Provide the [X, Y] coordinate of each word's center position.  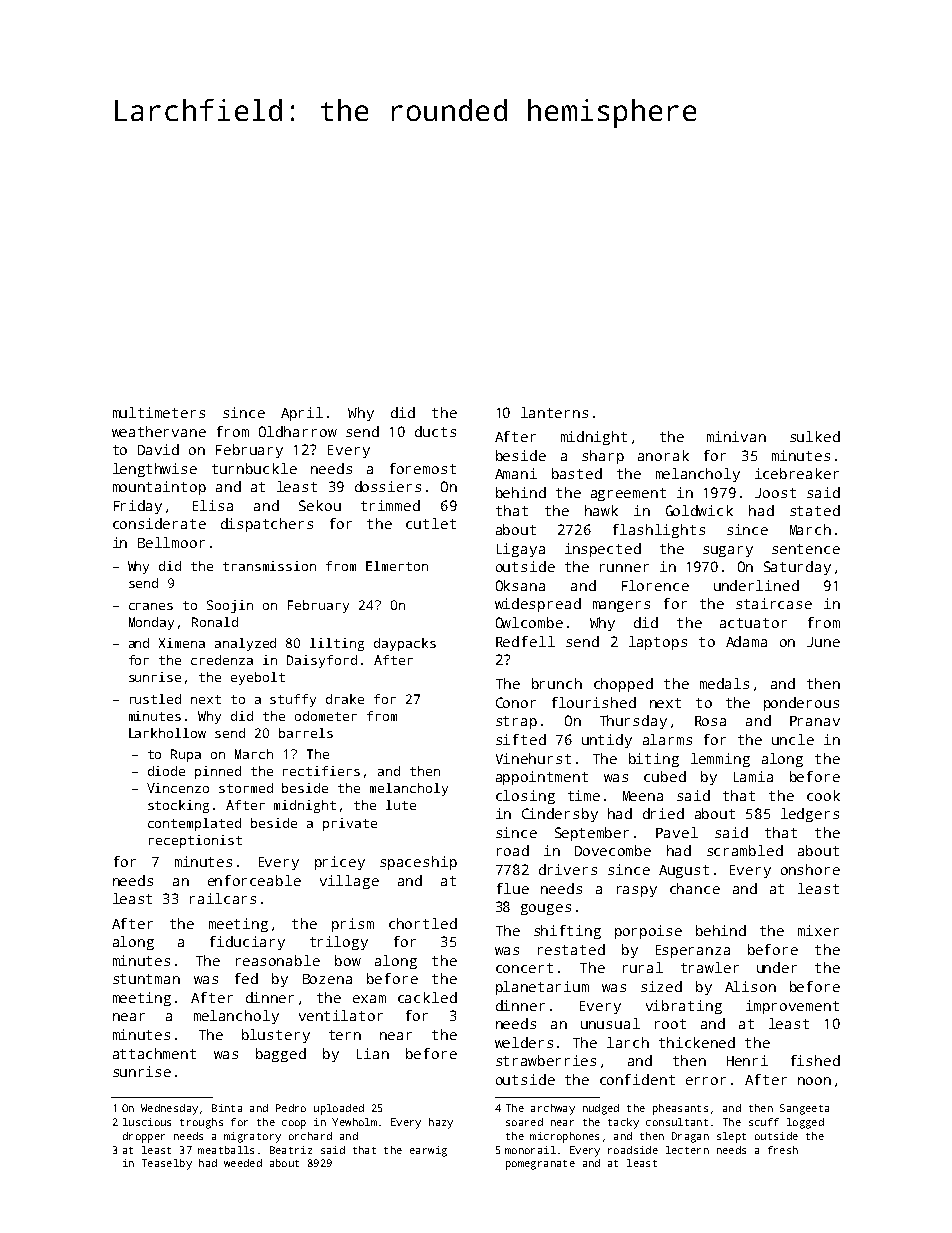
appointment [542, 778]
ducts [435, 431]
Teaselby [167, 1164]
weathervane [159, 431]
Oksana [520, 585]
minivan [736, 436]
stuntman [146, 979]
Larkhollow [167, 733]
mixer [818, 930]
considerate [159, 523]
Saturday [797, 568]
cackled [427, 997]
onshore [810, 869]
